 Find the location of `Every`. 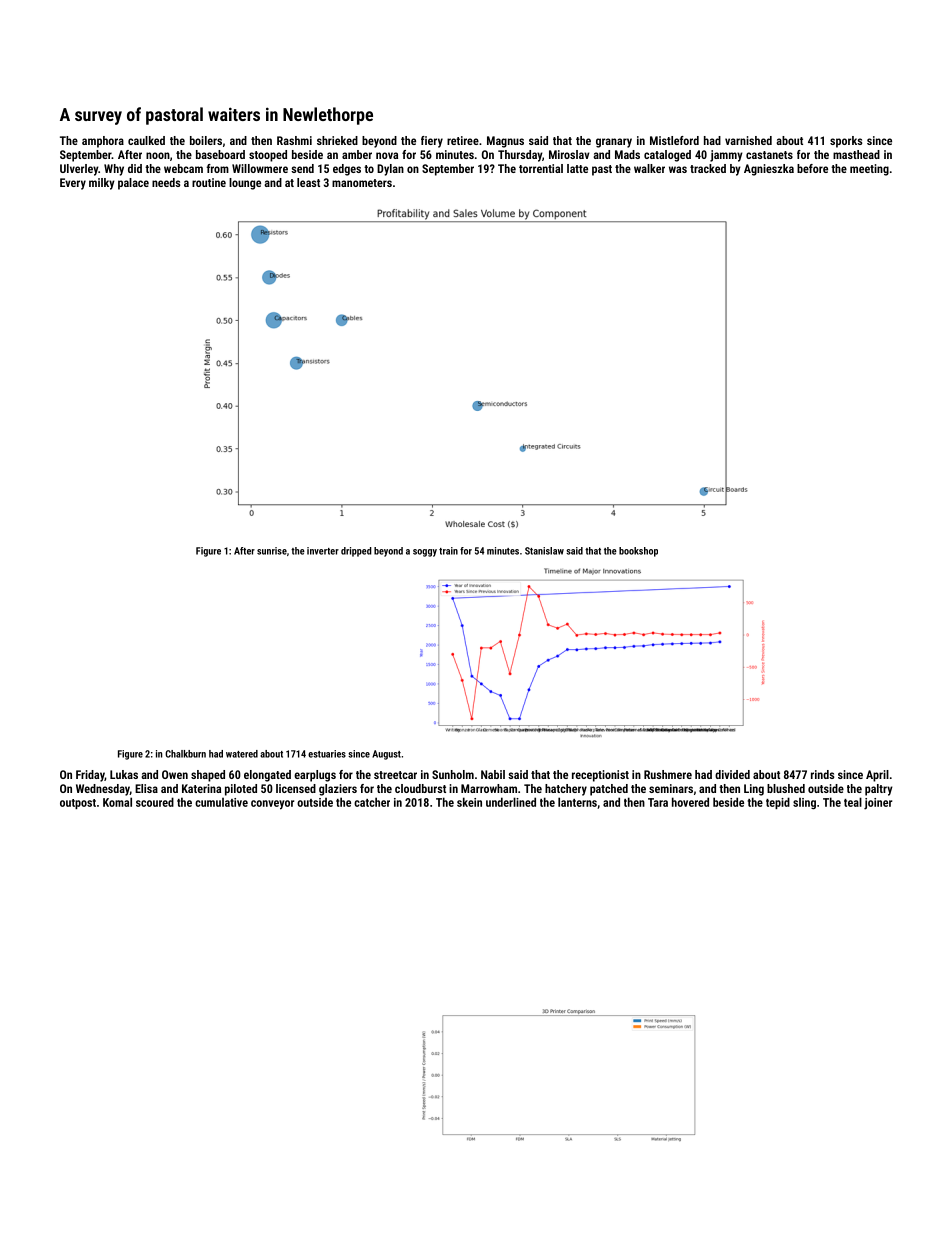

Every is located at coordinates (73, 184).
